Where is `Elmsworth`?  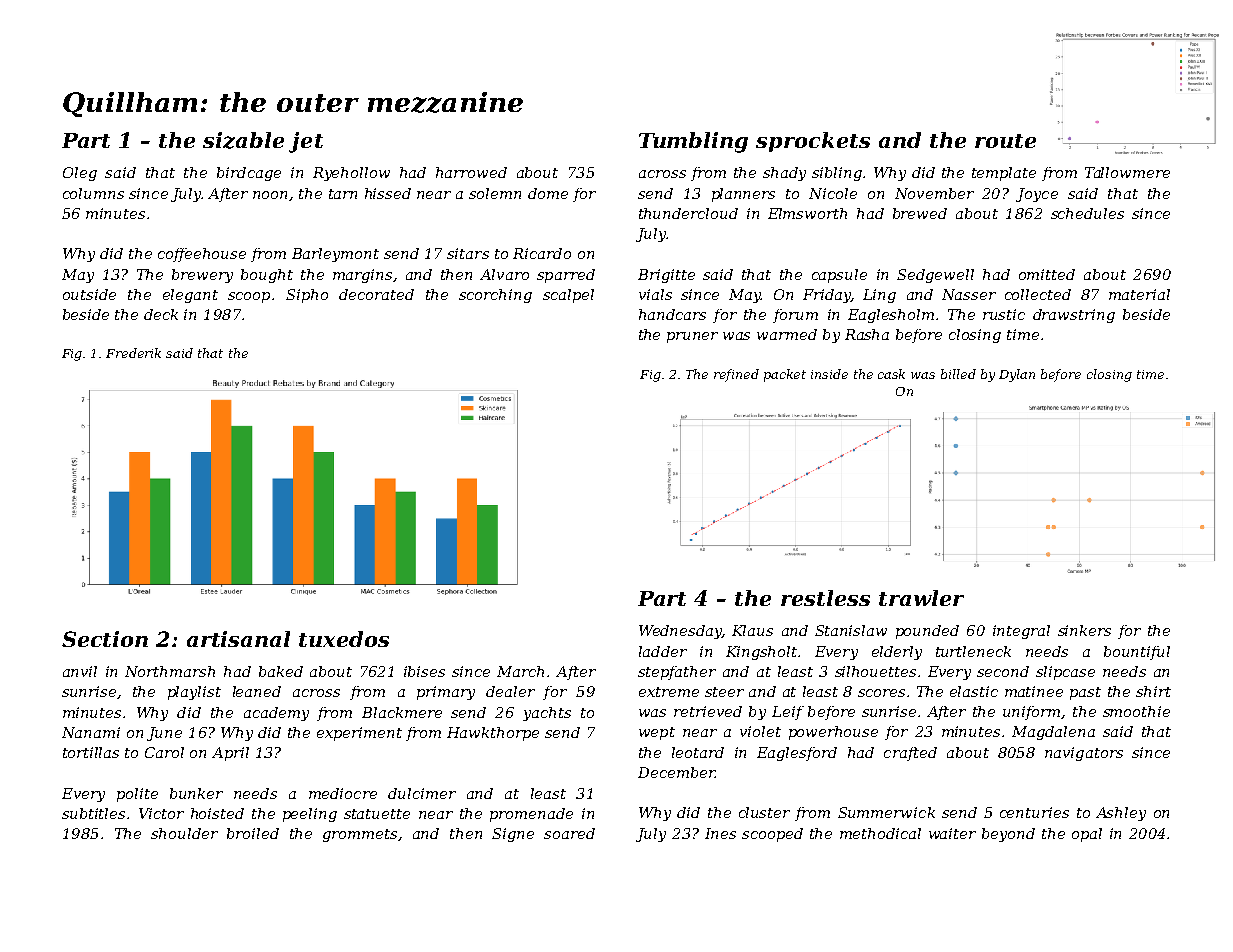
Elmsworth is located at coordinates (807, 213).
